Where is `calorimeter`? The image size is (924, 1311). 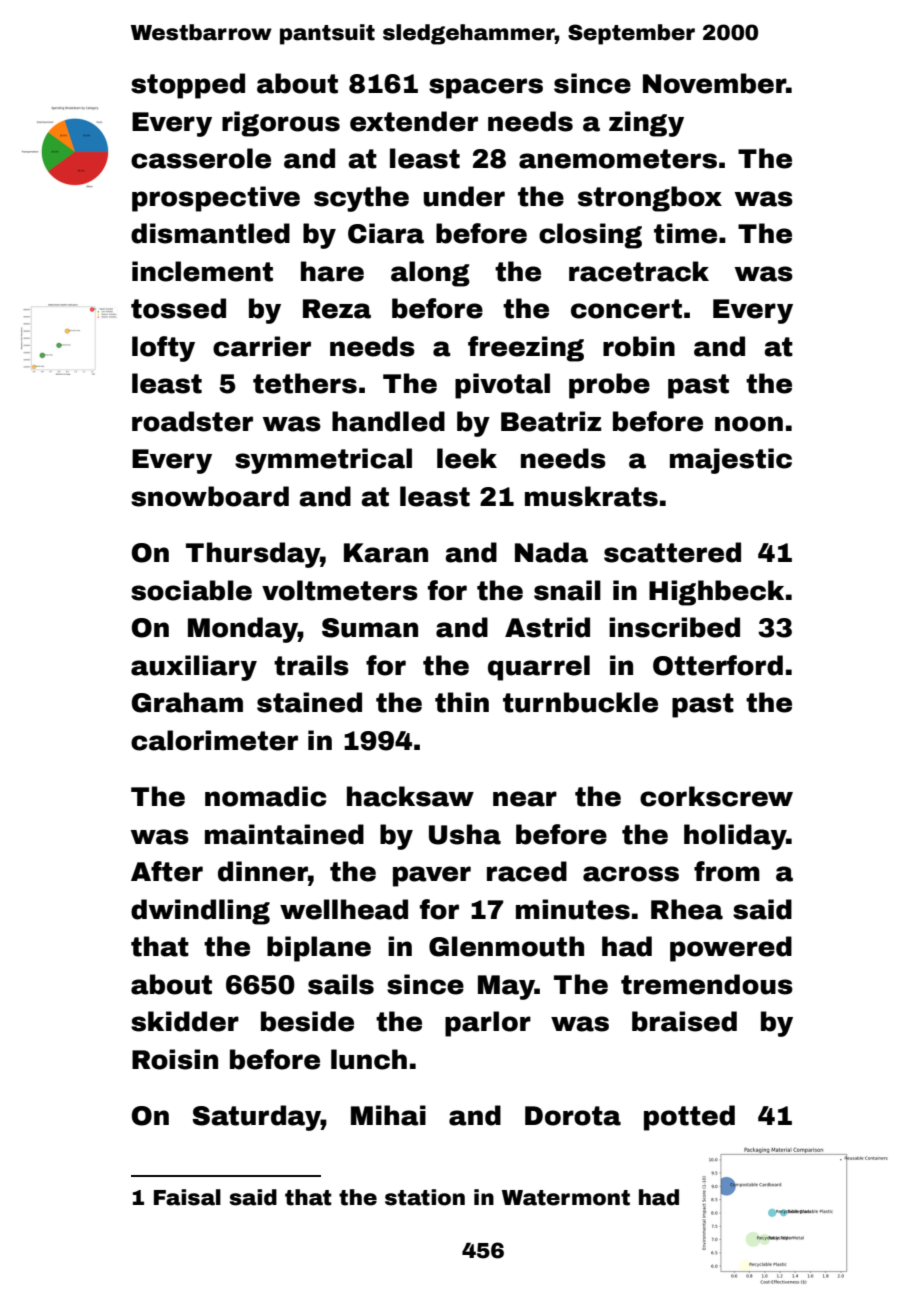 calorimeter is located at coordinates (214, 740).
